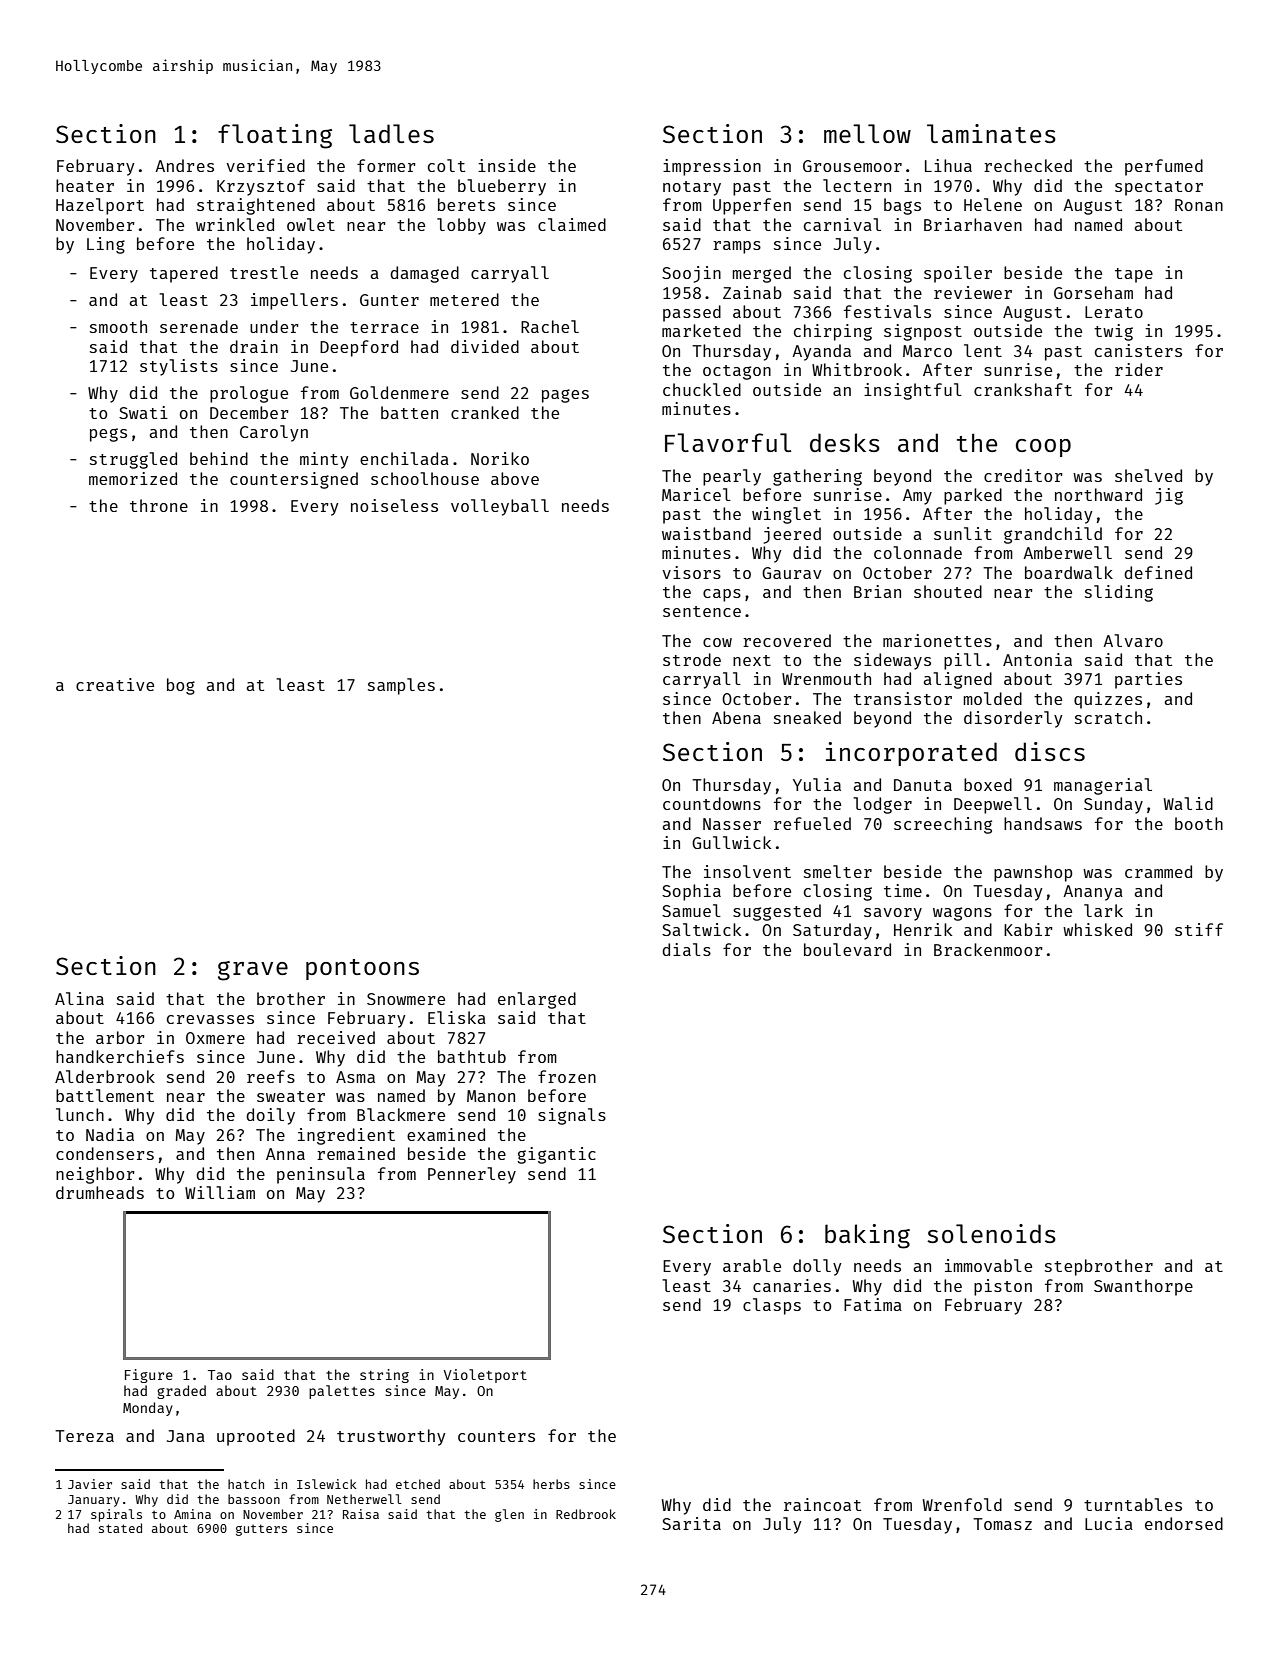  Describe the element at coordinates (917, 497) in the page. I see `Amy` at that location.
